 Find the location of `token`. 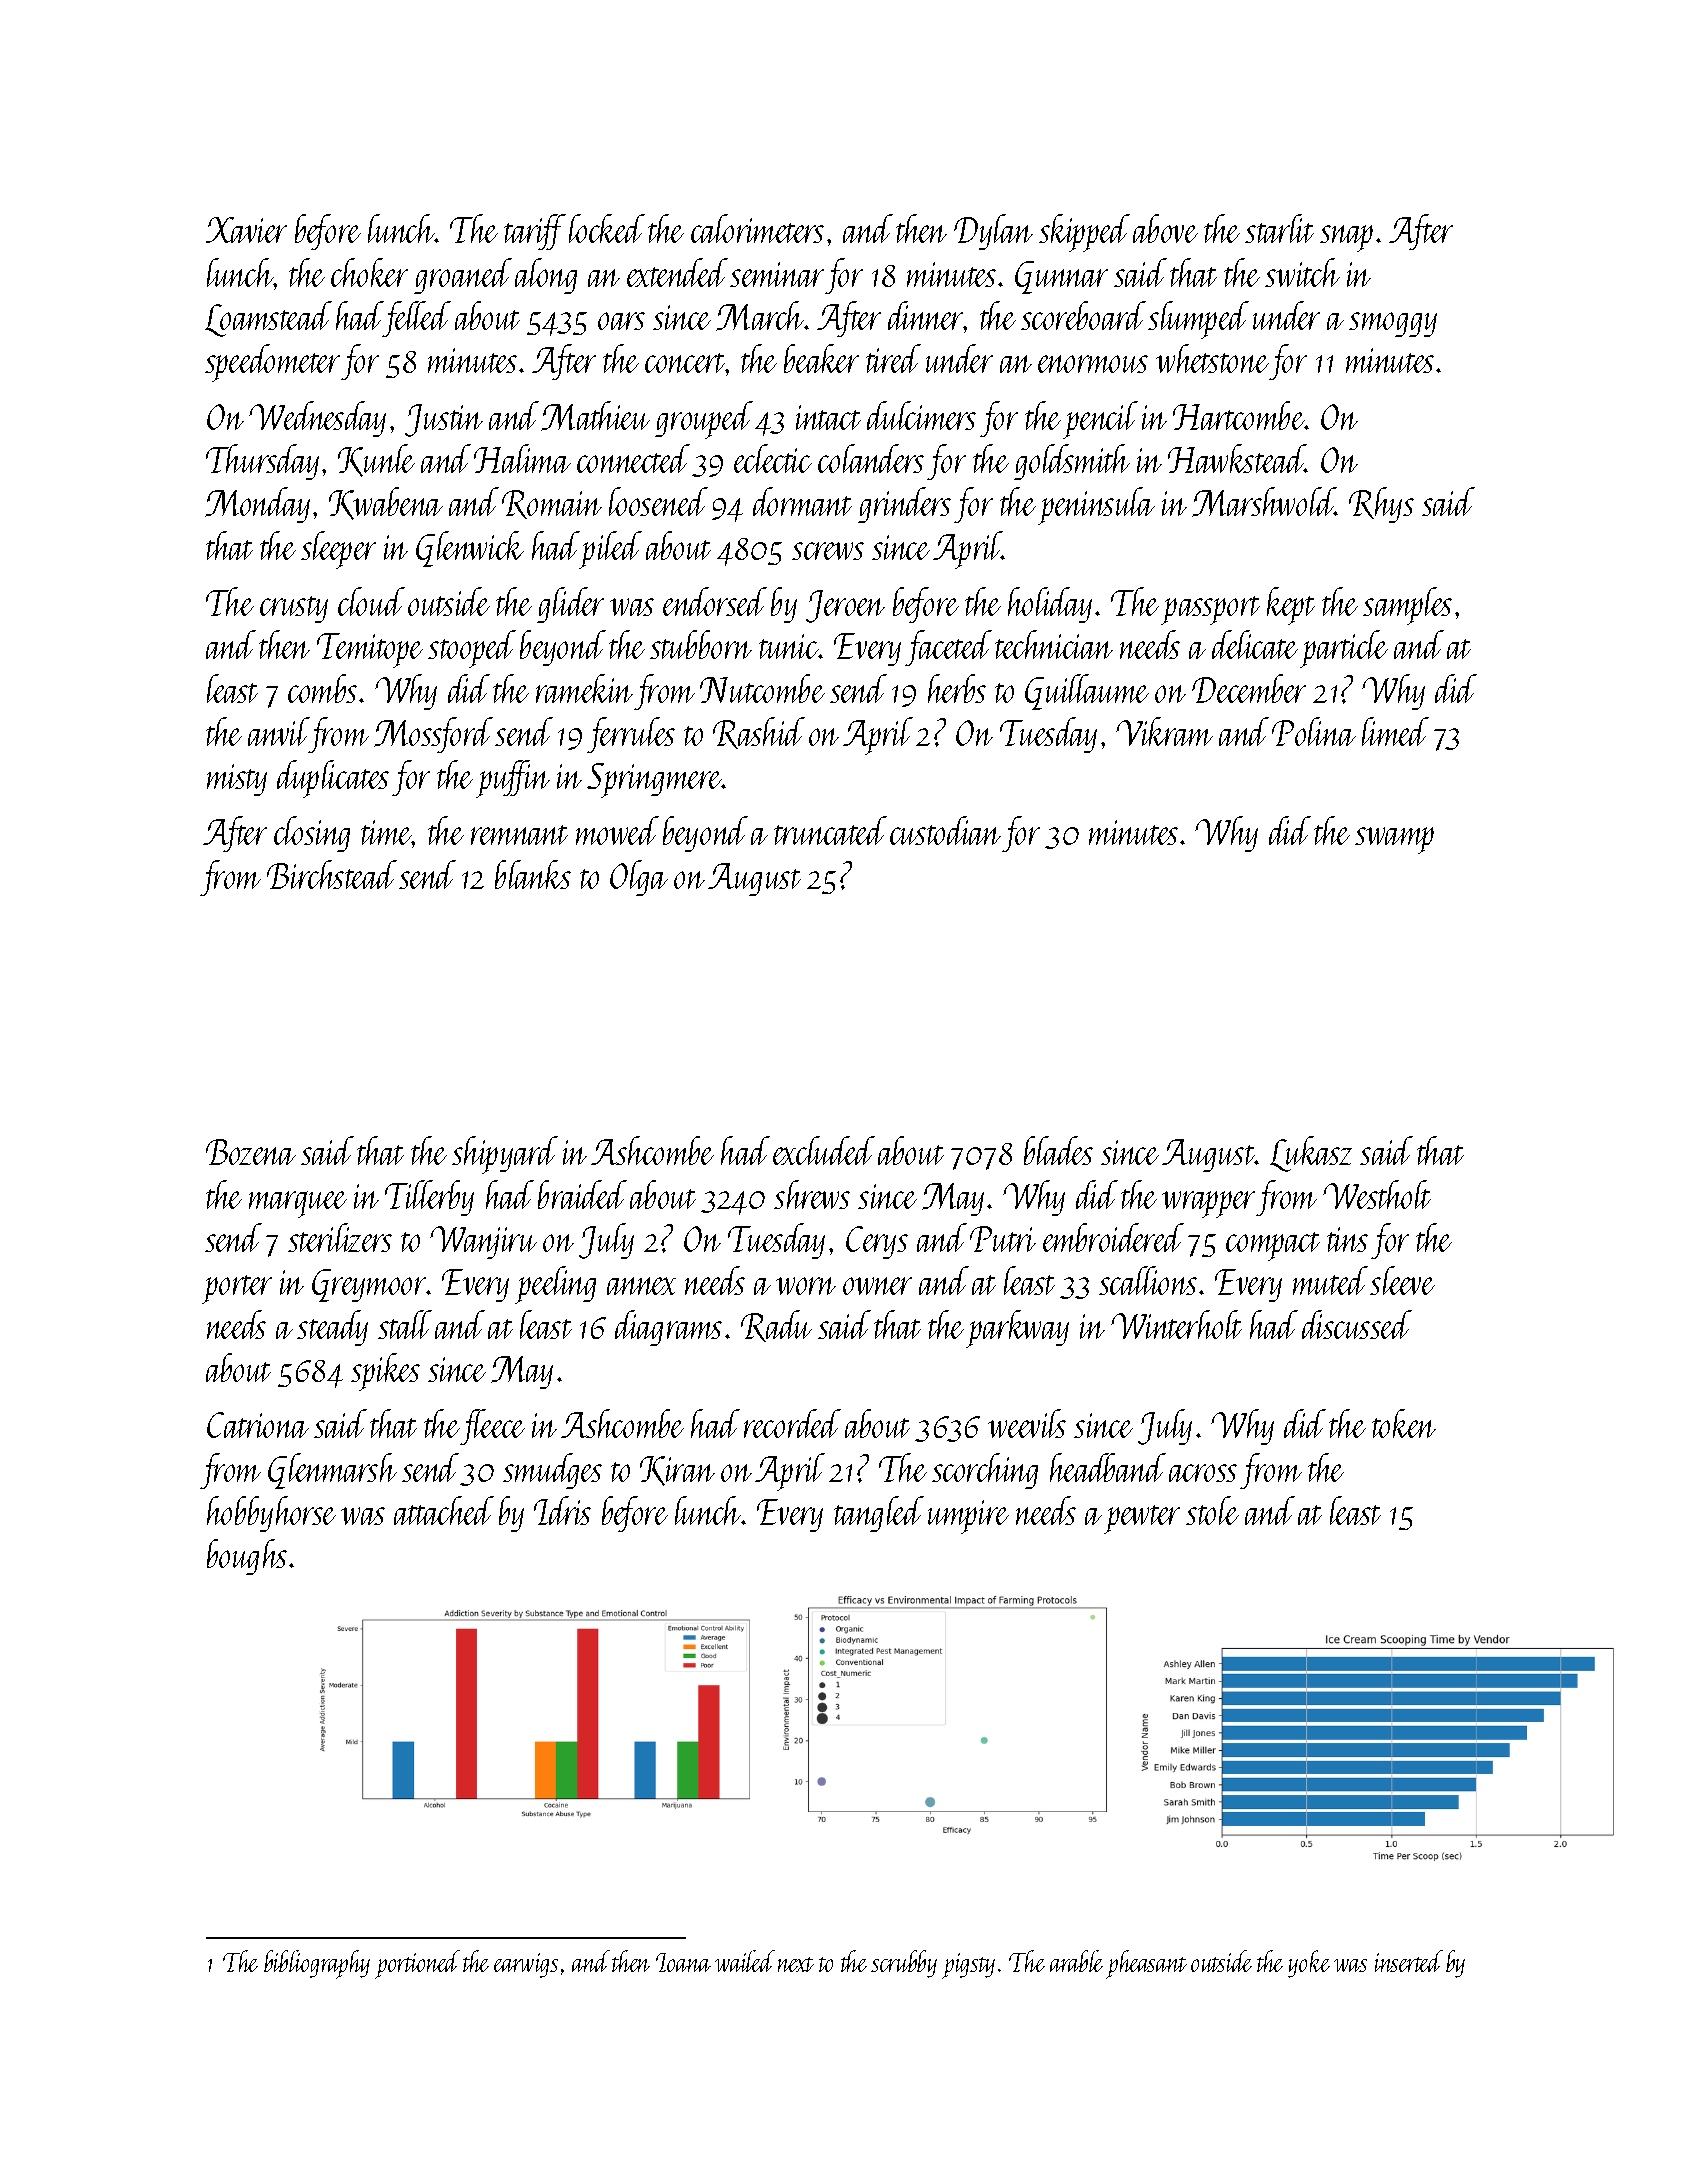

token is located at coordinates (1404, 1423).
